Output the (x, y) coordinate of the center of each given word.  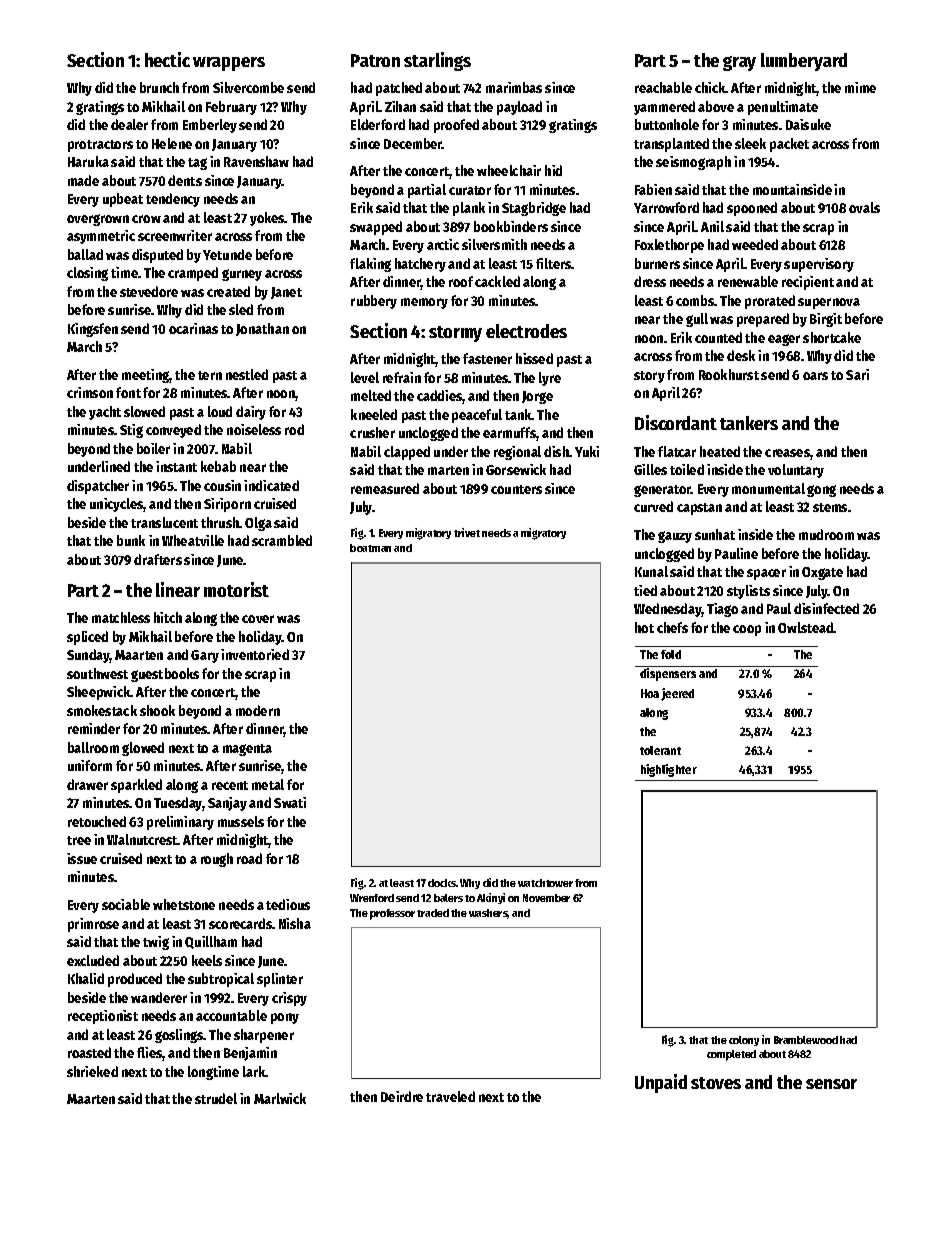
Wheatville (193, 540)
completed (731, 1055)
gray (739, 63)
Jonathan (262, 329)
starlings (437, 61)
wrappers (229, 64)
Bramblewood (806, 1040)
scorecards (241, 923)
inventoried (255, 654)
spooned (752, 209)
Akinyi (491, 898)
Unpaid (661, 1083)
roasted (89, 1052)
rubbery (374, 302)
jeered (677, 694)
